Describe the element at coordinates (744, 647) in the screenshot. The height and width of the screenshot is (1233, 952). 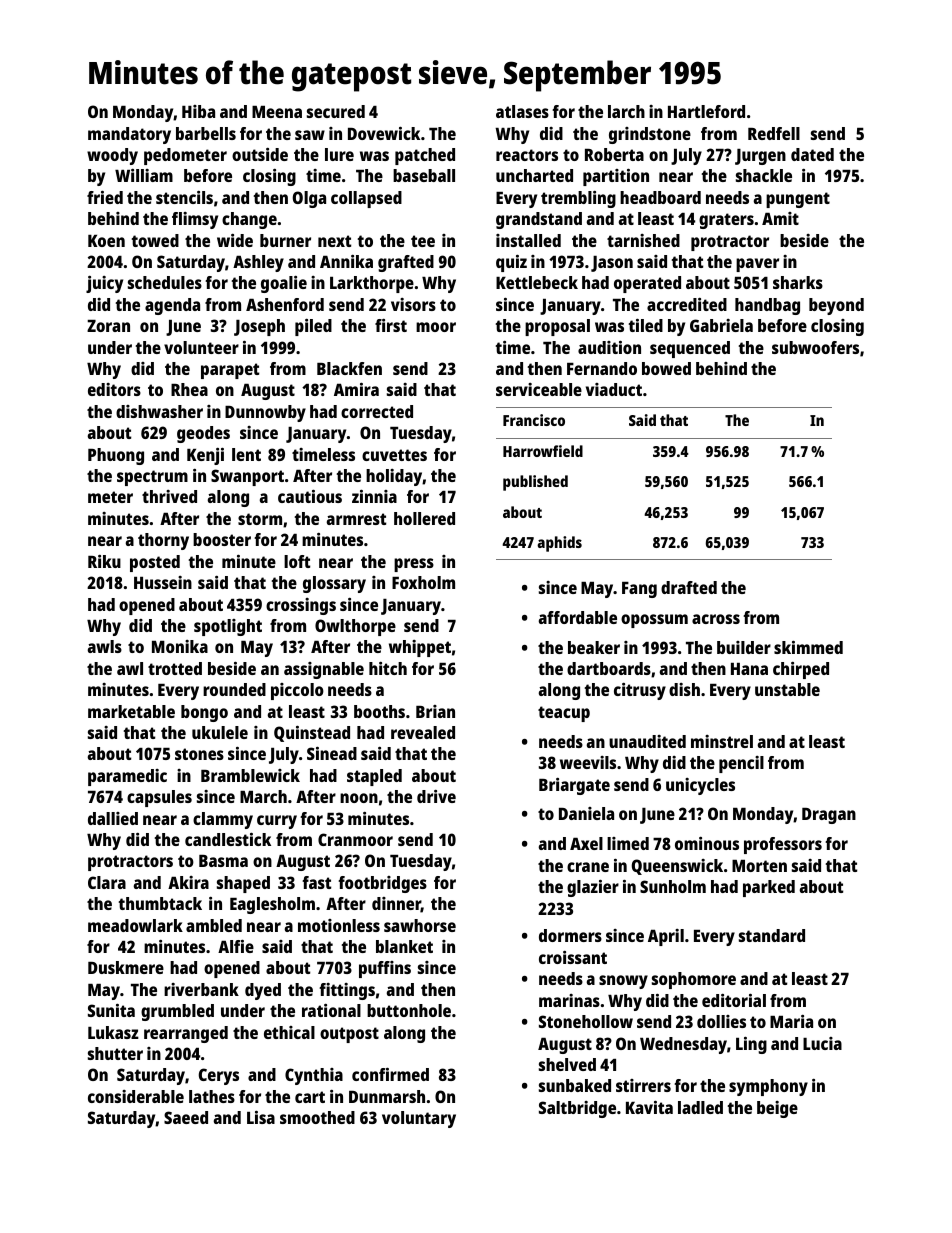
I see `builder` at that location.
